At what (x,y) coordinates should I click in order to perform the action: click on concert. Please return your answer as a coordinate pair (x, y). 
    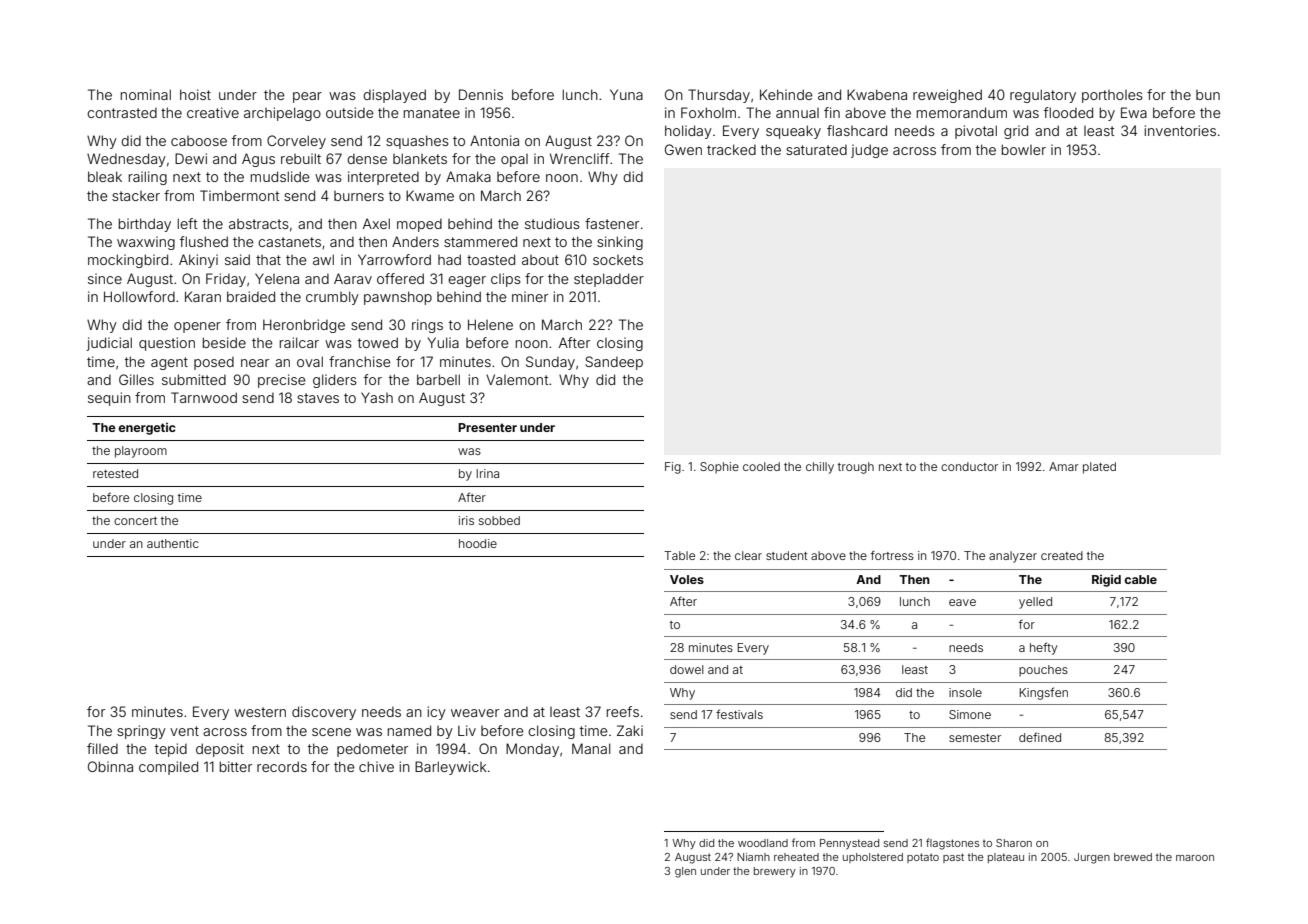
    Looking at the image, I should click on (135, 521).
